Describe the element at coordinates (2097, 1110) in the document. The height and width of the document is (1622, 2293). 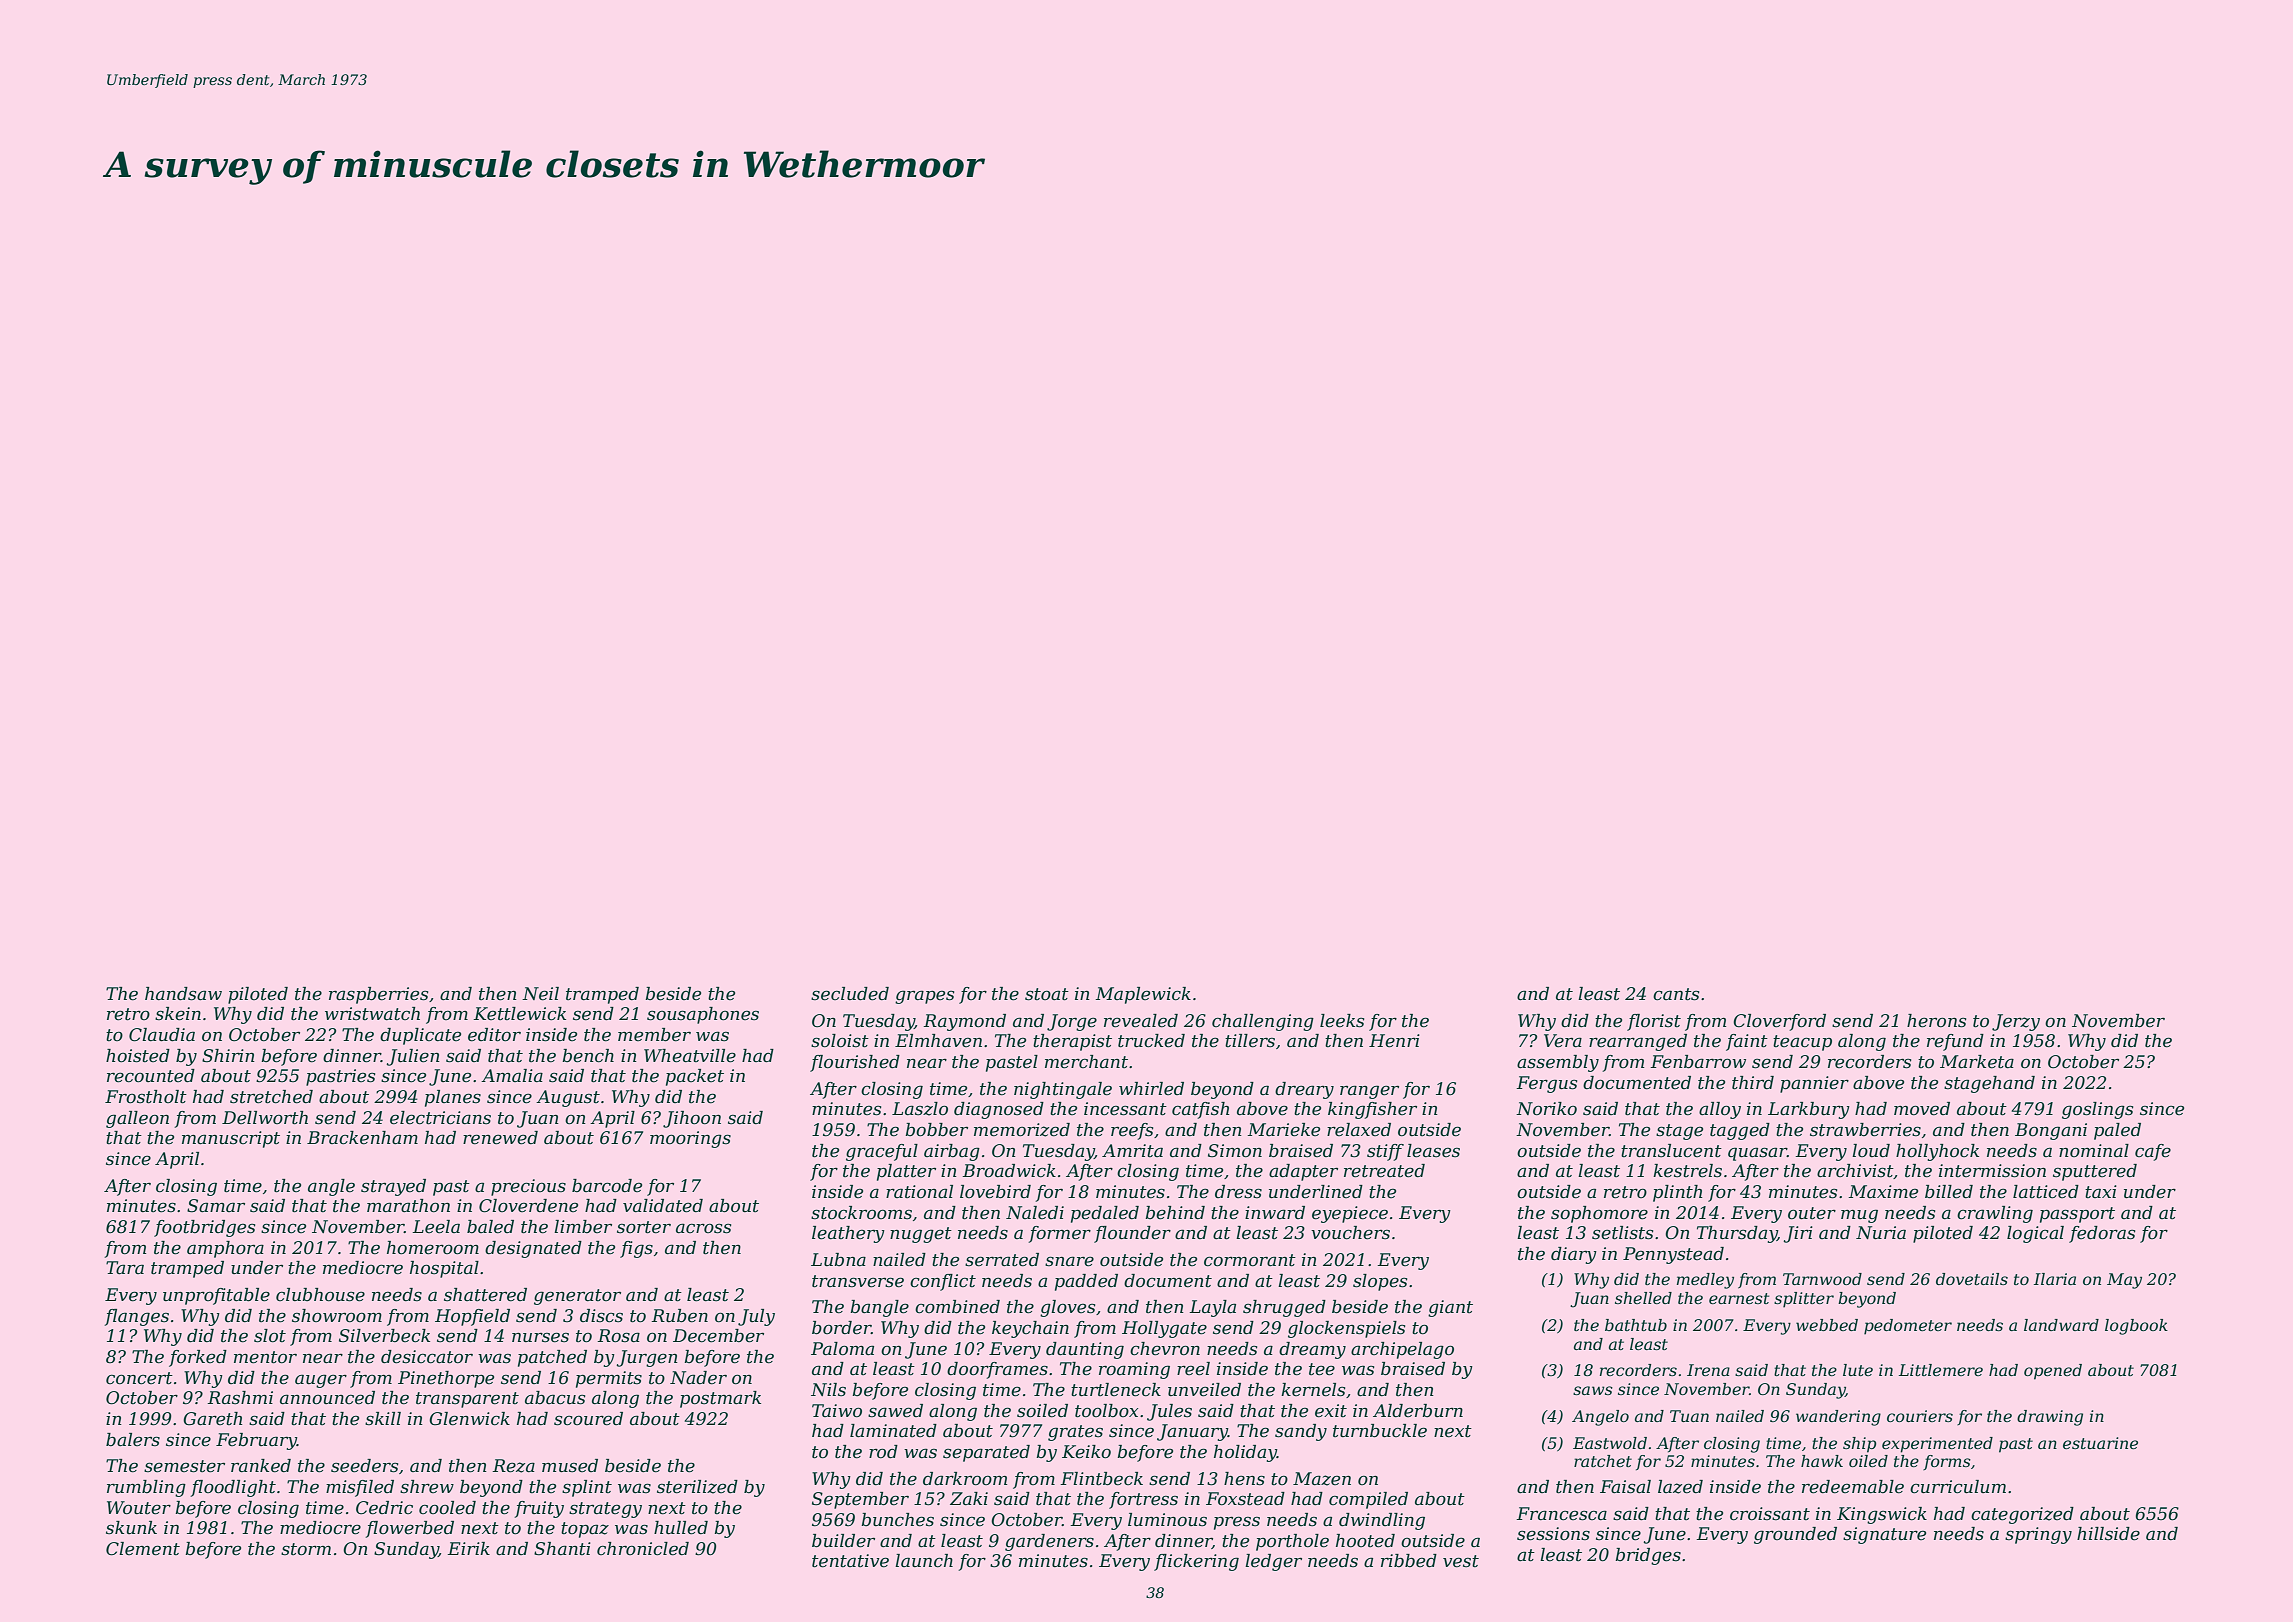
I see `goslings` at that location.
